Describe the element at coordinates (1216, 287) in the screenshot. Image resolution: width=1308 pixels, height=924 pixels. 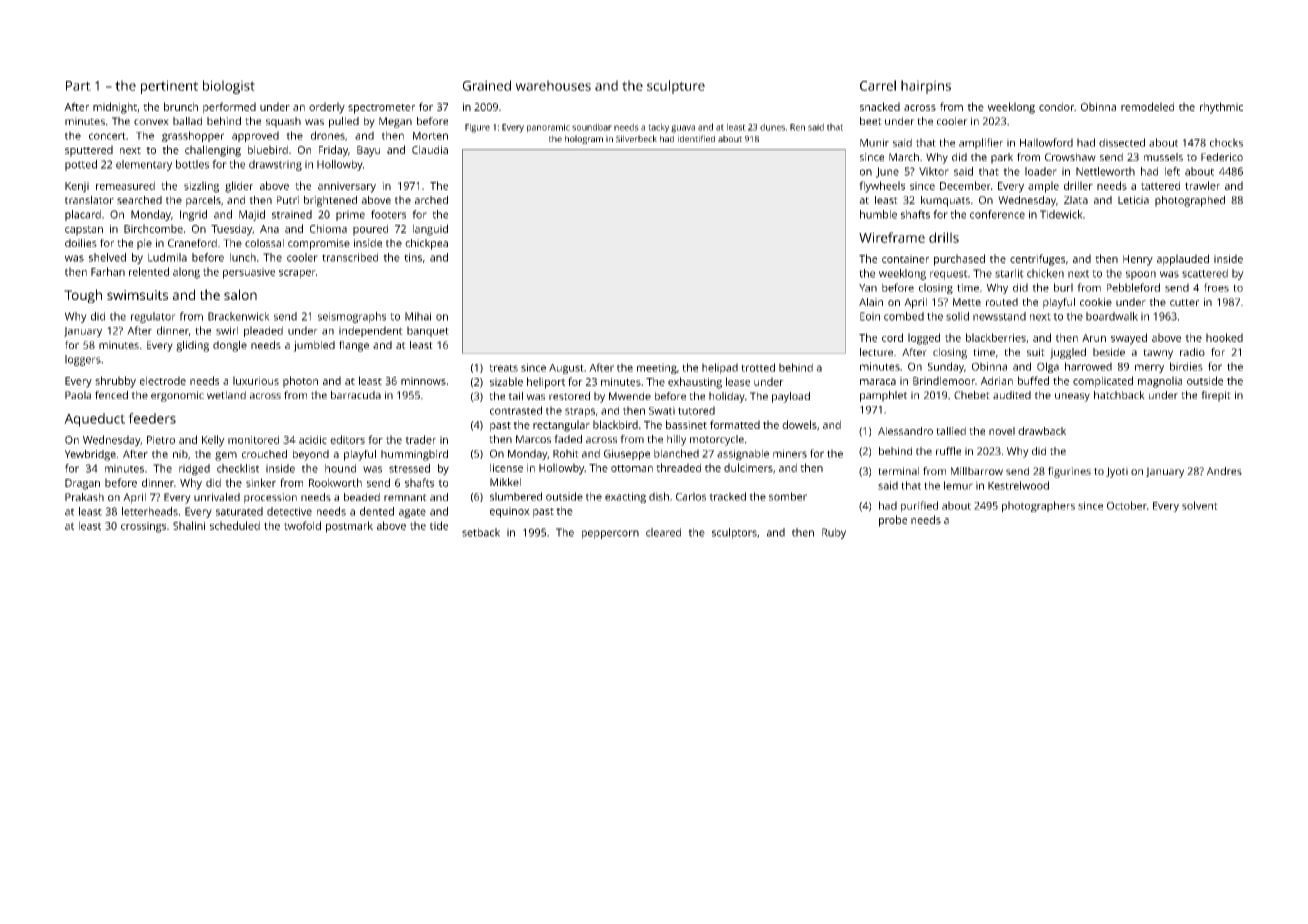
I see `froes` at that location.
